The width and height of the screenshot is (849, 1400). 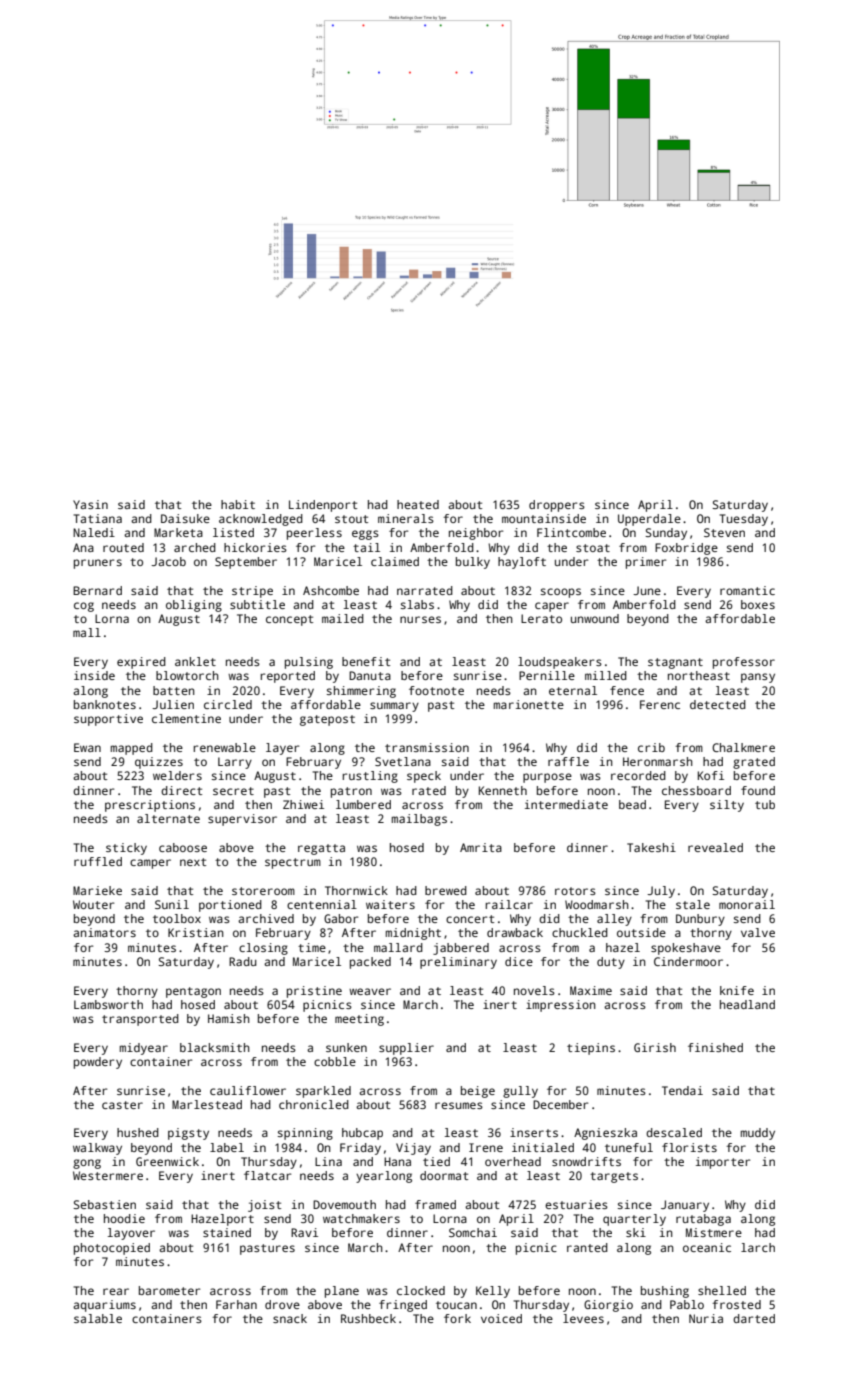 What do you see at coordinates (568, 761) in the screenshot?
I see `raffle` at bounding box center [568, 761].
